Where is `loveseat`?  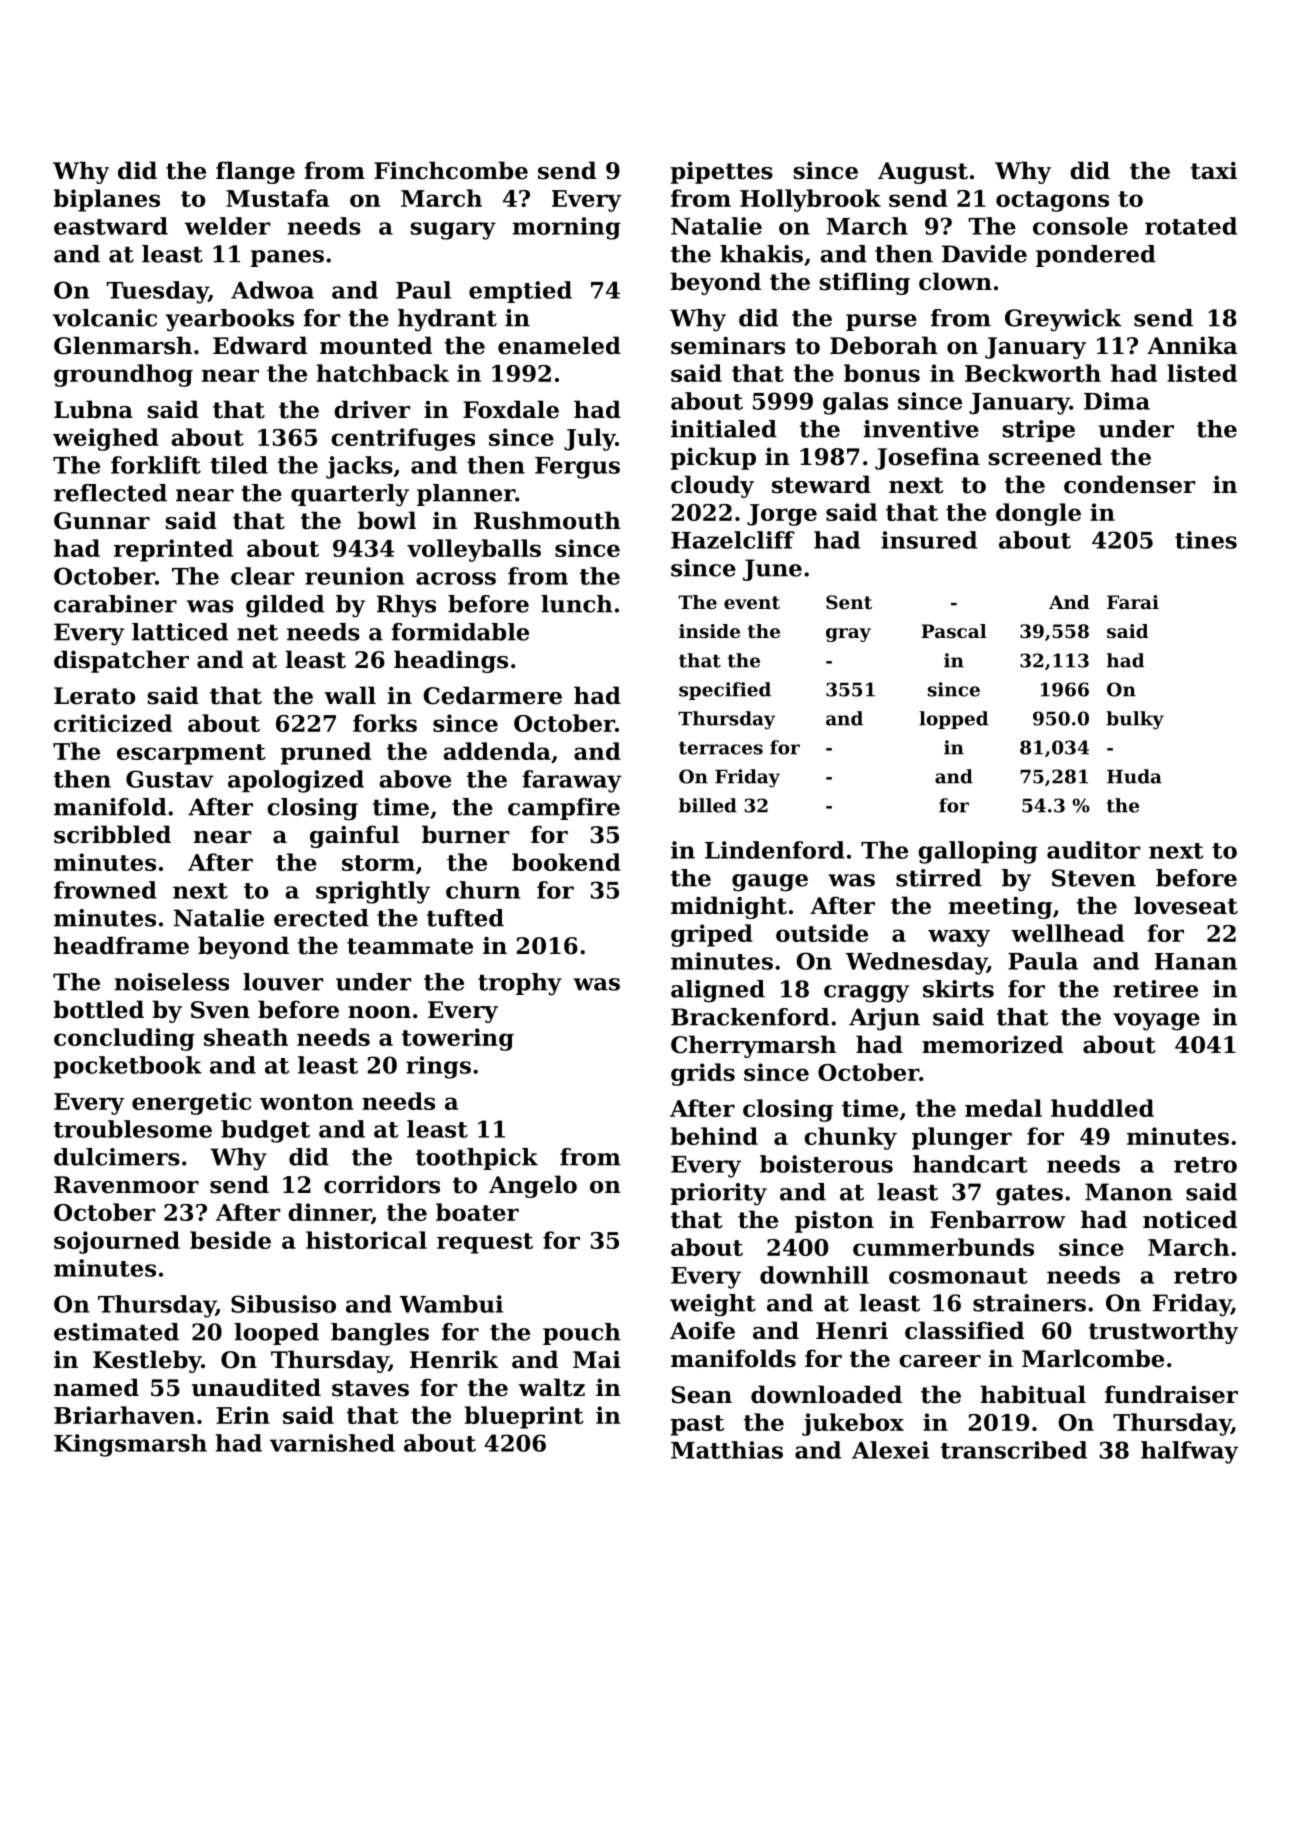 loveseat is located at coordinates (1186, 905).
